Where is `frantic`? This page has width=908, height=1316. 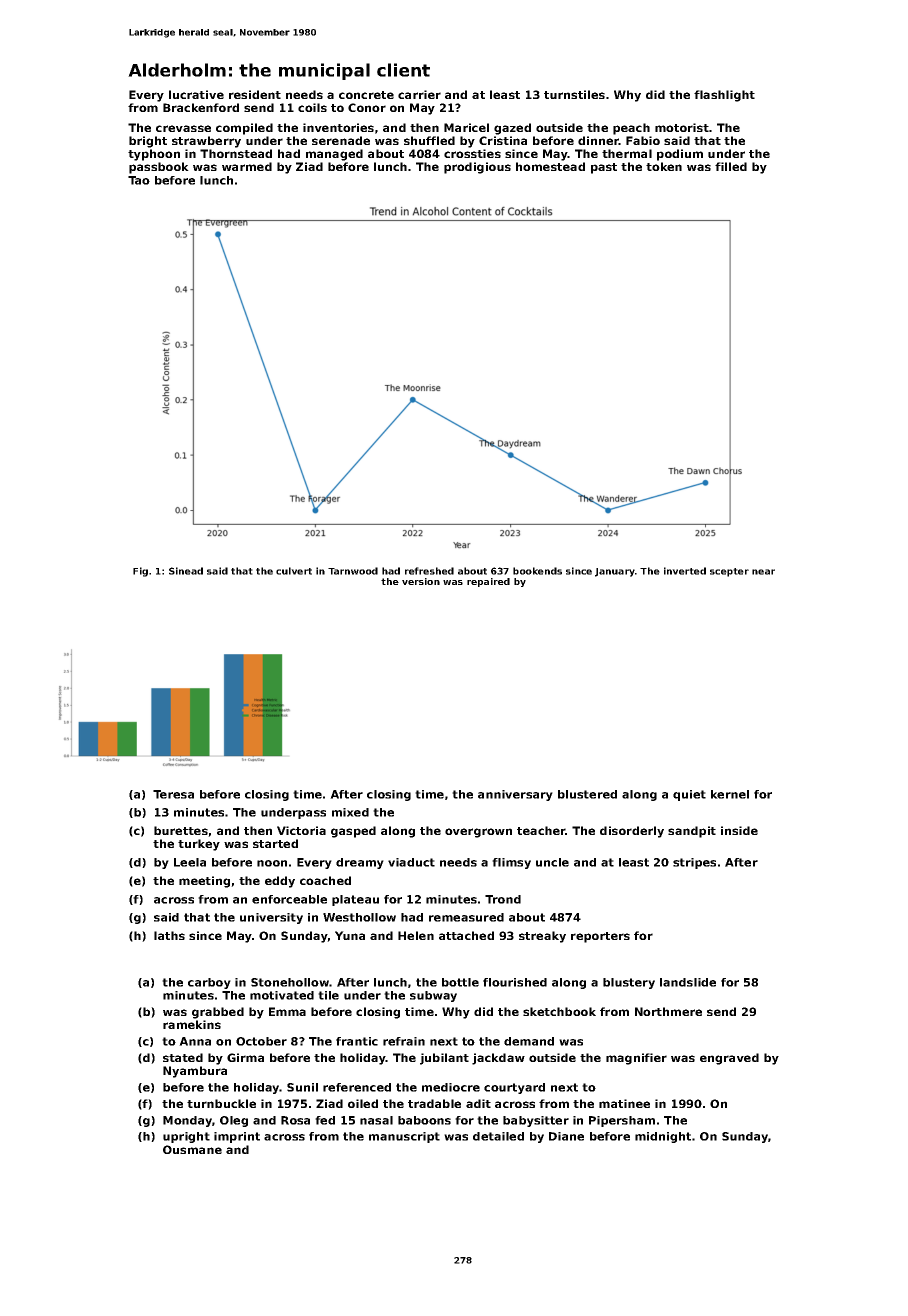
frantic is located at coordinates (357, 1041).
